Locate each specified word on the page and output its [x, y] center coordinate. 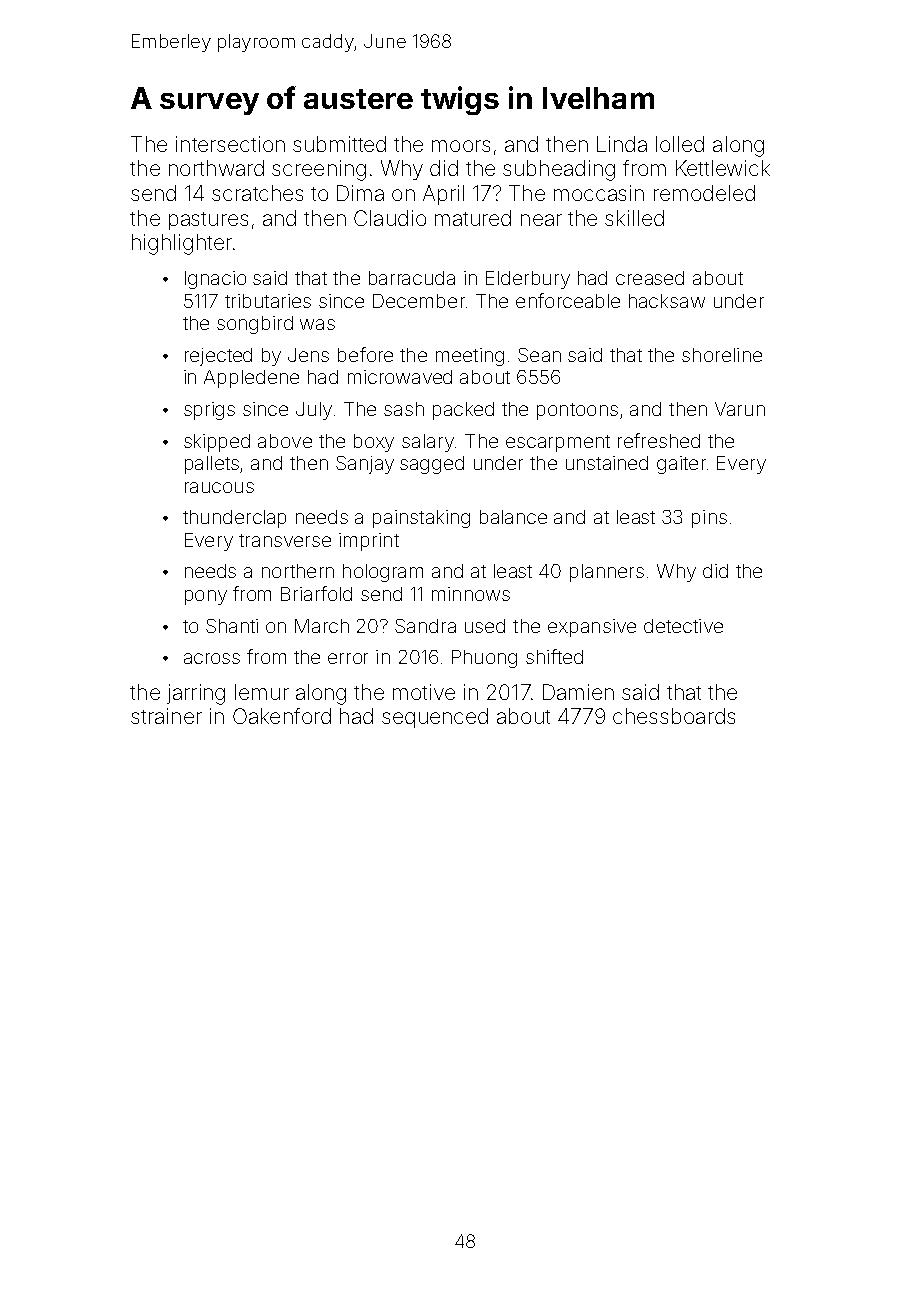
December [419, 301]
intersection [230, 144]
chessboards [674, 716]
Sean [539, 355]
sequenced [435, 718]
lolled [680, 144]
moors [461, 146]
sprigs [209, 411]
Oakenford [282, 716]
